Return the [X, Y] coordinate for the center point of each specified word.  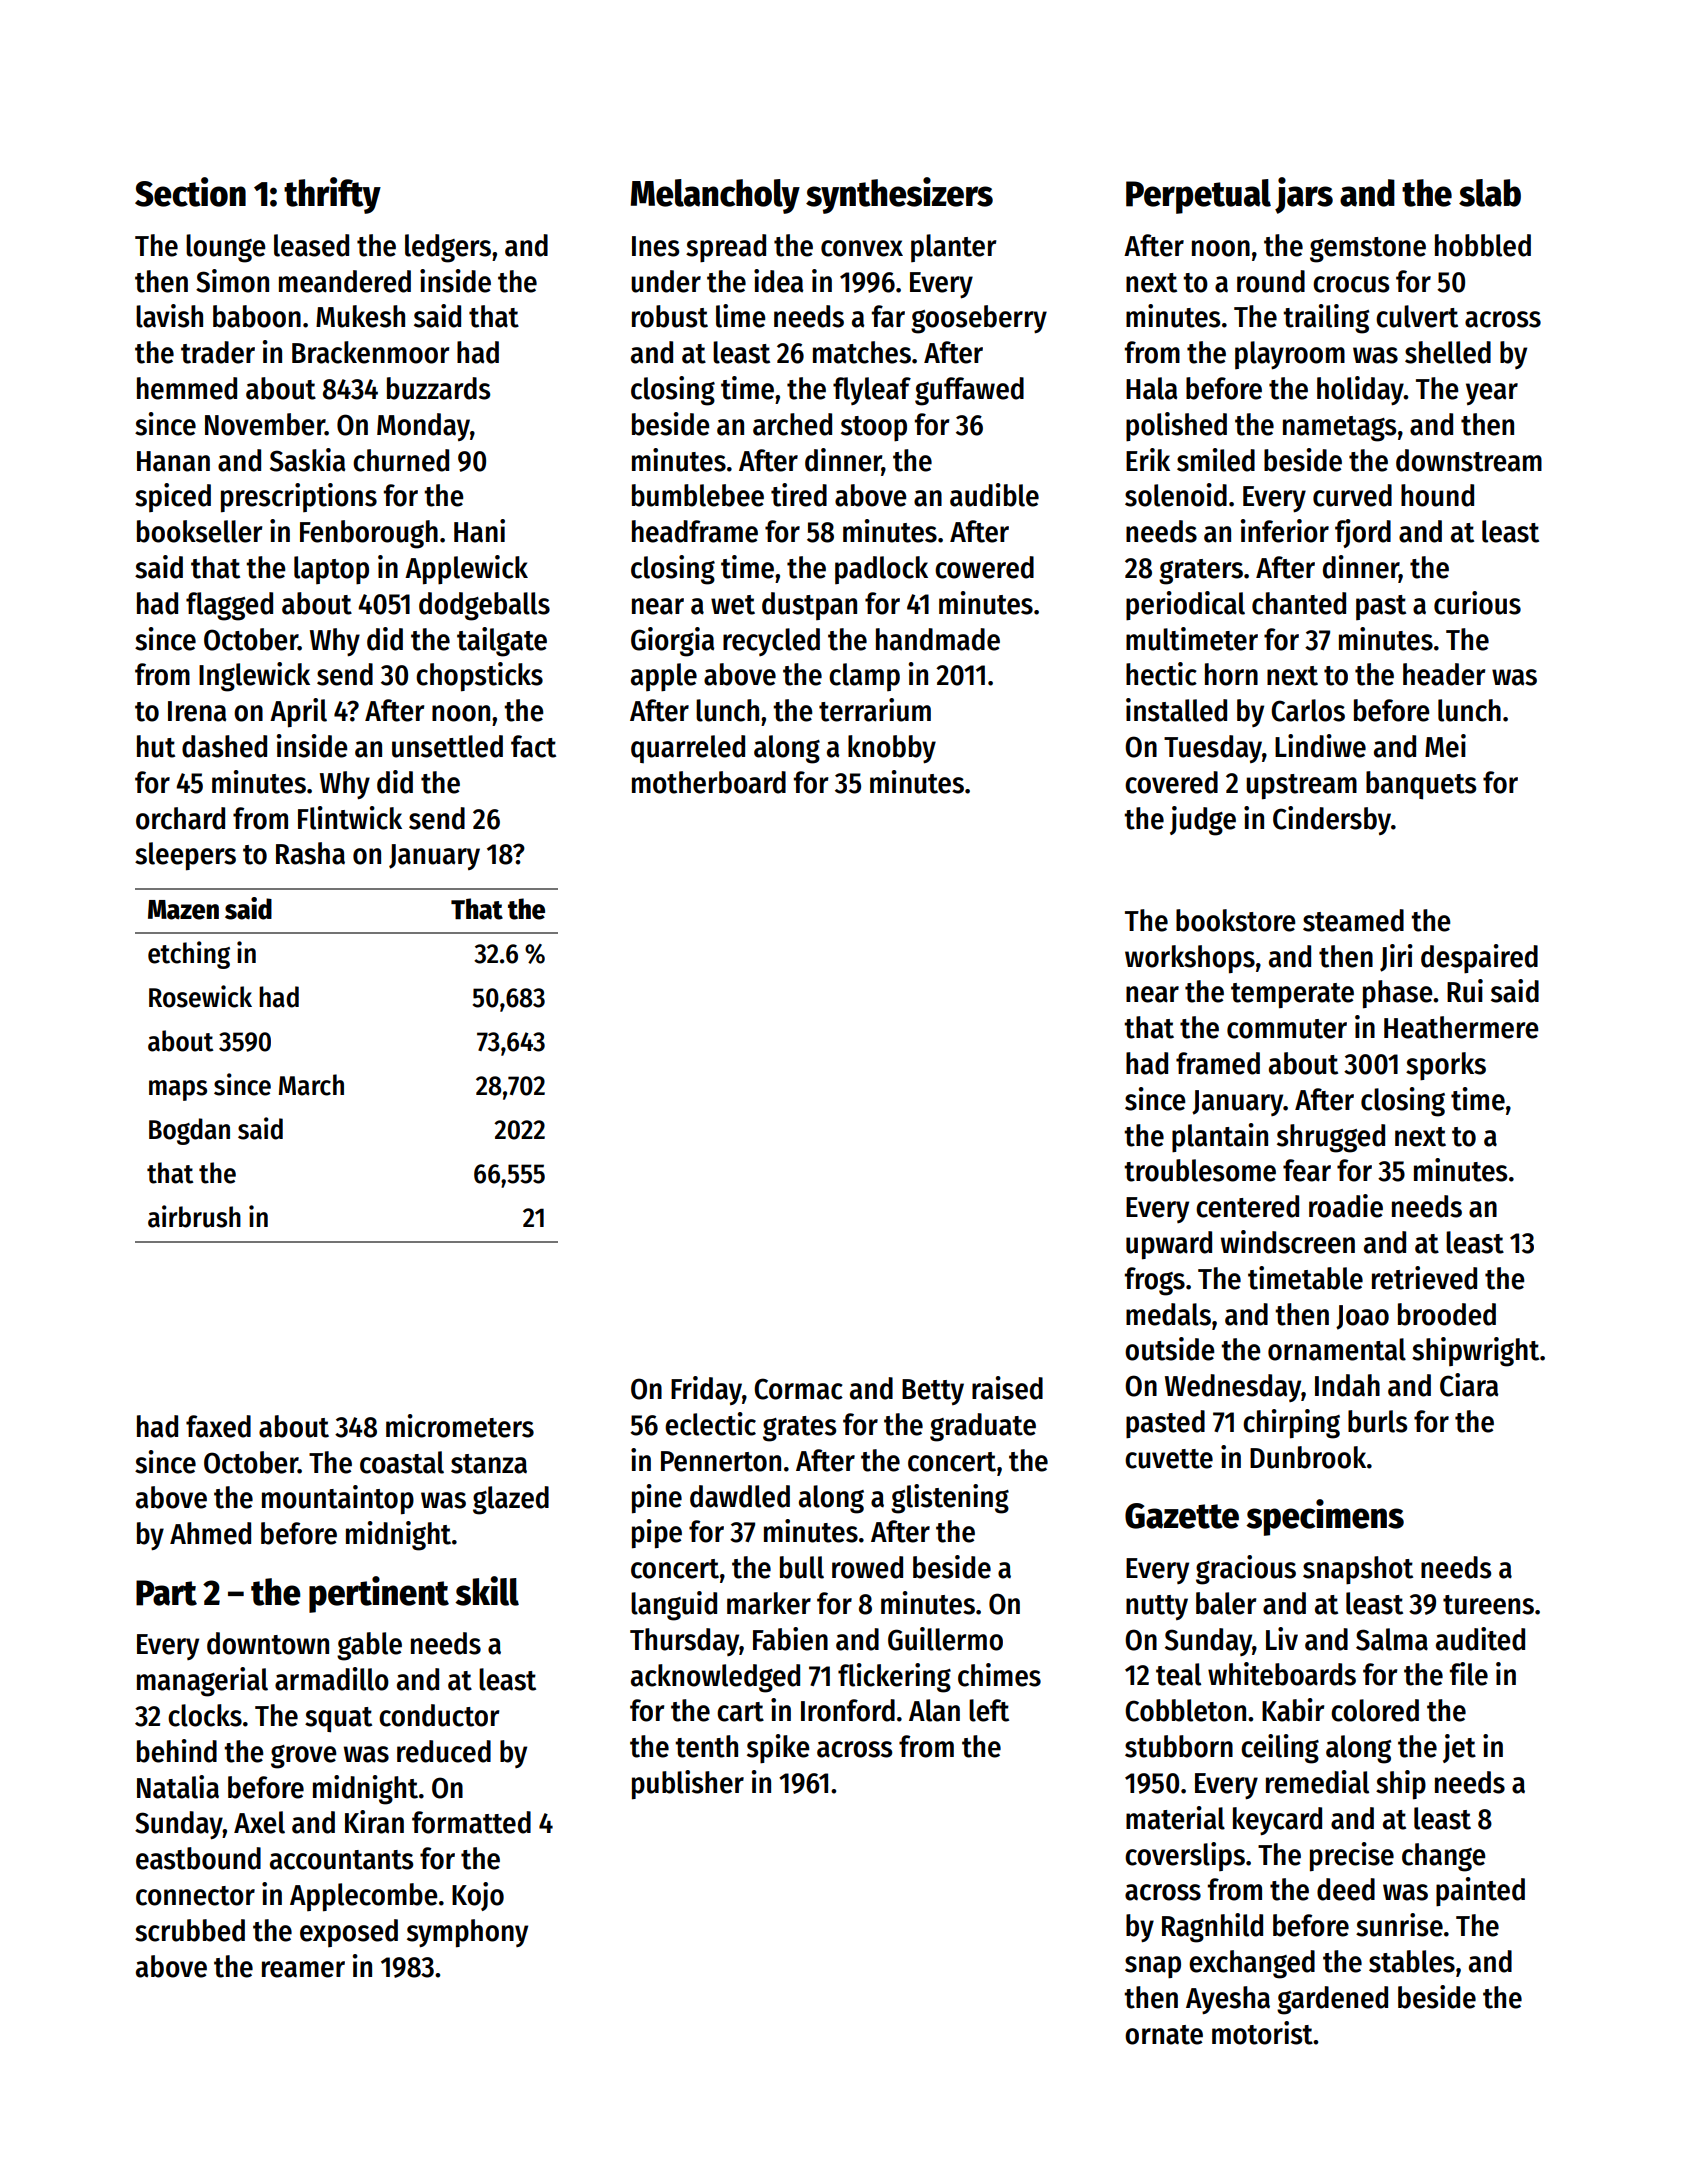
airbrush [194, 1216]
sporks [1446, 1066]
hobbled [1483, 245]
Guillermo [945, 1639]
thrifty [332, 195]
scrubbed [190, 1930]
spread [726, 248]
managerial [202, 1682]
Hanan [173, 461]
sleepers [185, 856]
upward [1169, 1245]
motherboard [709, 782]
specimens [1325, 1517]
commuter [1287, 1029]
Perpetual [1198, 196]
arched [792, 424]
